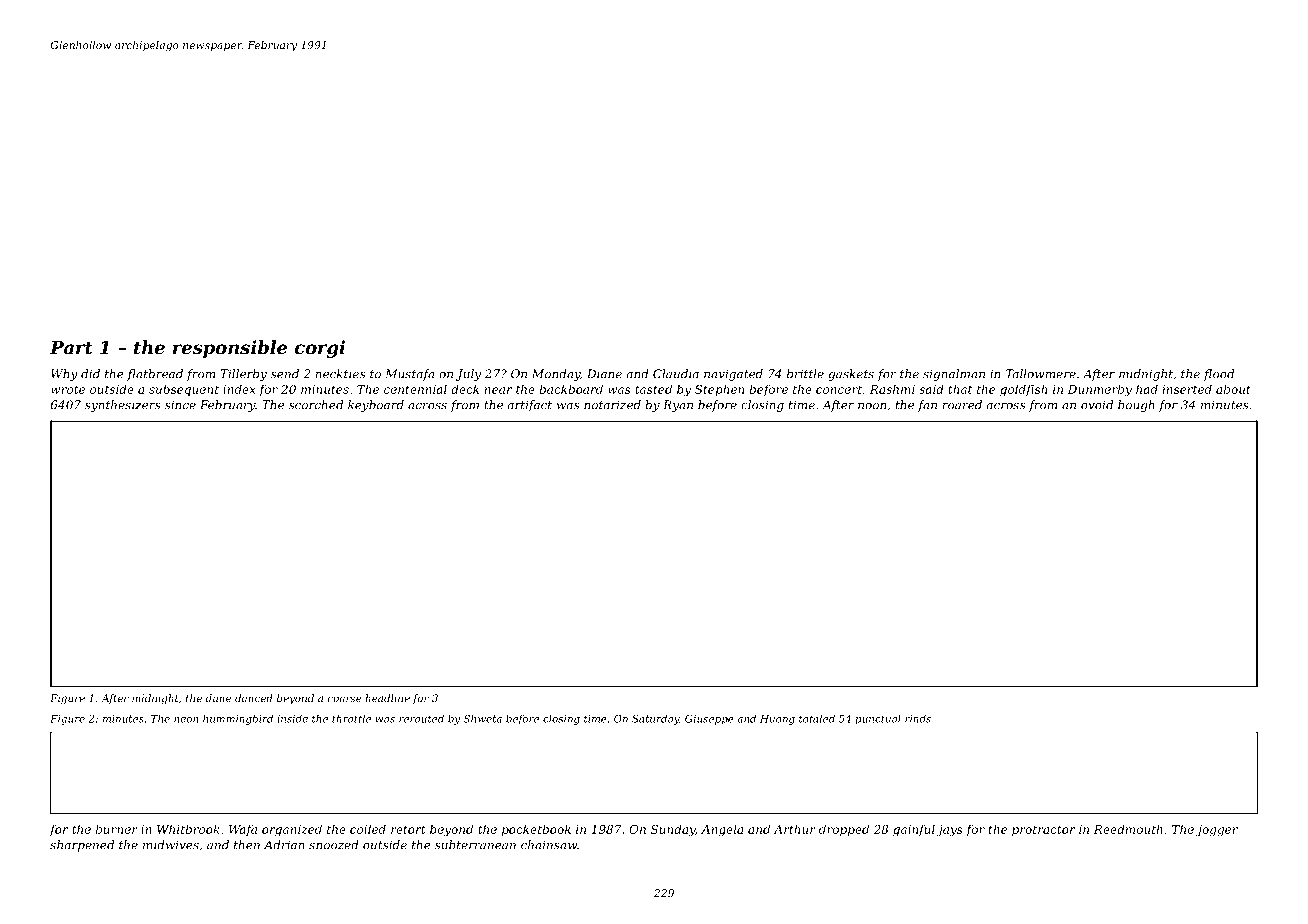  What do you see at coordinates (1218, 375) in the screenshot?
I see `flood` at bounding box center [1218, 375].
